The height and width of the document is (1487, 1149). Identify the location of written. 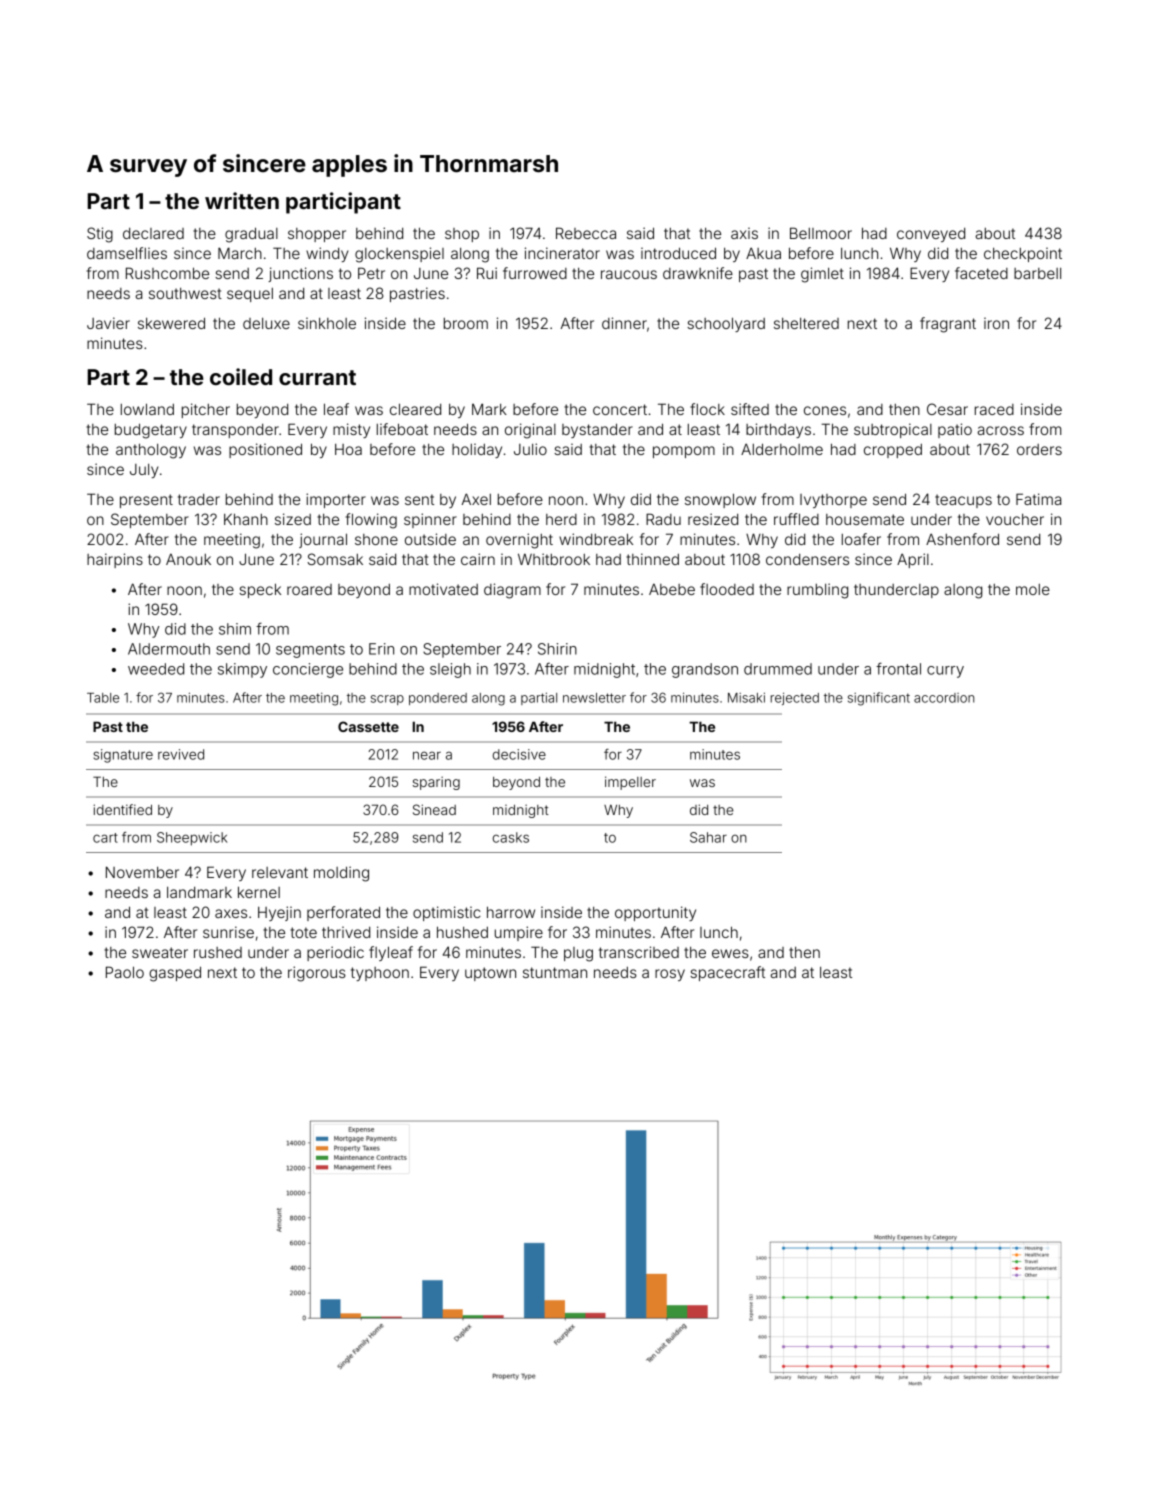
(242, 200).
